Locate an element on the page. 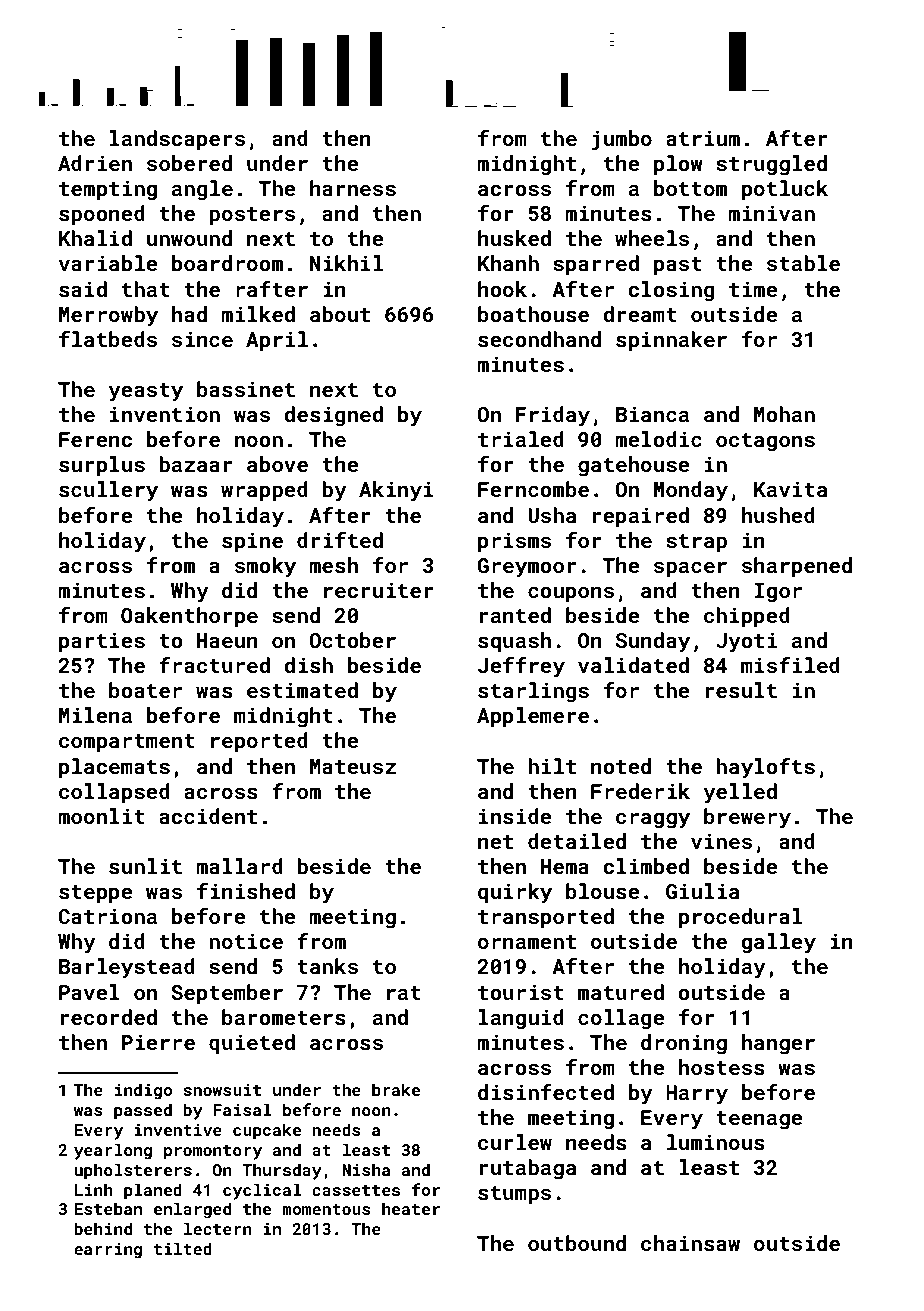 The height and width of the page is (1311, 924). momentous is located at coordinates (326, 1209).
